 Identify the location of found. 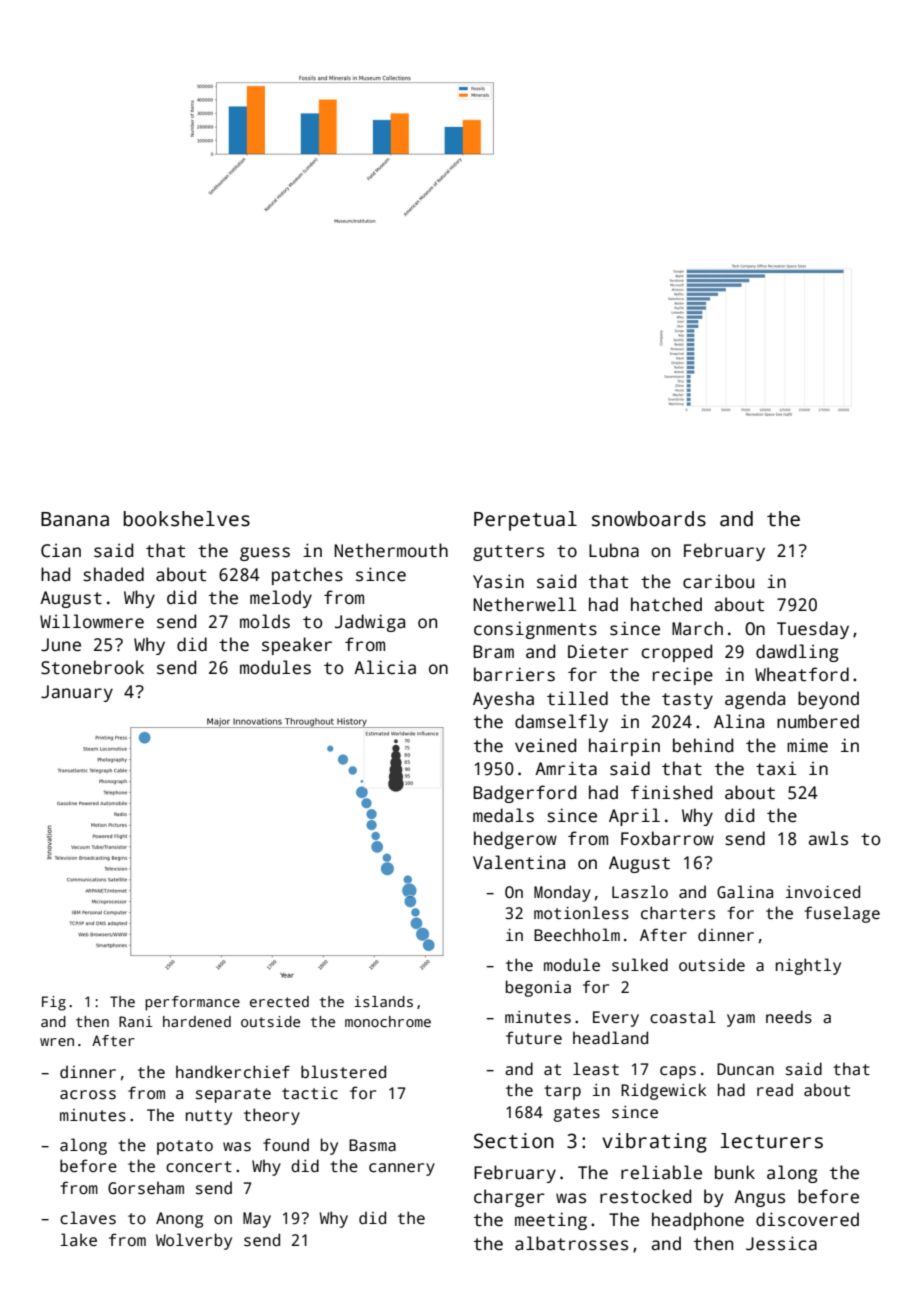
(286, 1144).
